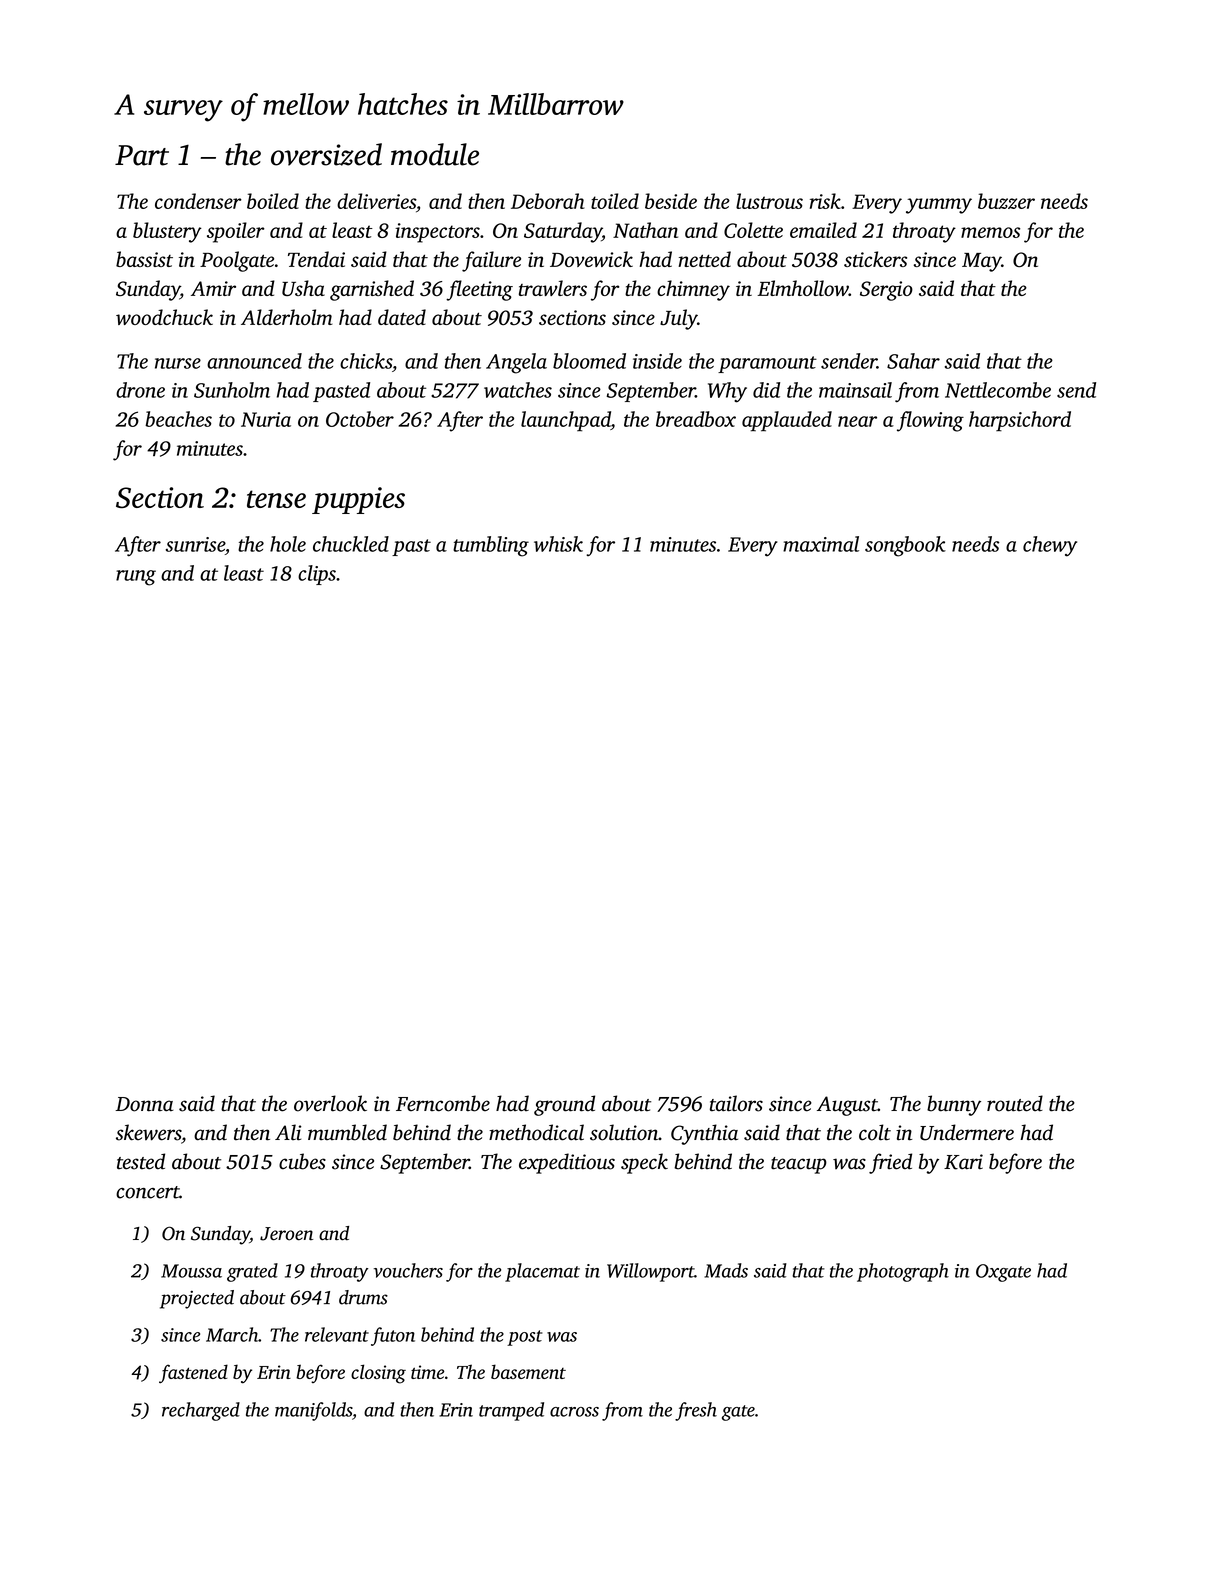 Image resolution: width=1217 pixels, height=1576 pixels. I want to click on Kari, so click(963, 1162).
